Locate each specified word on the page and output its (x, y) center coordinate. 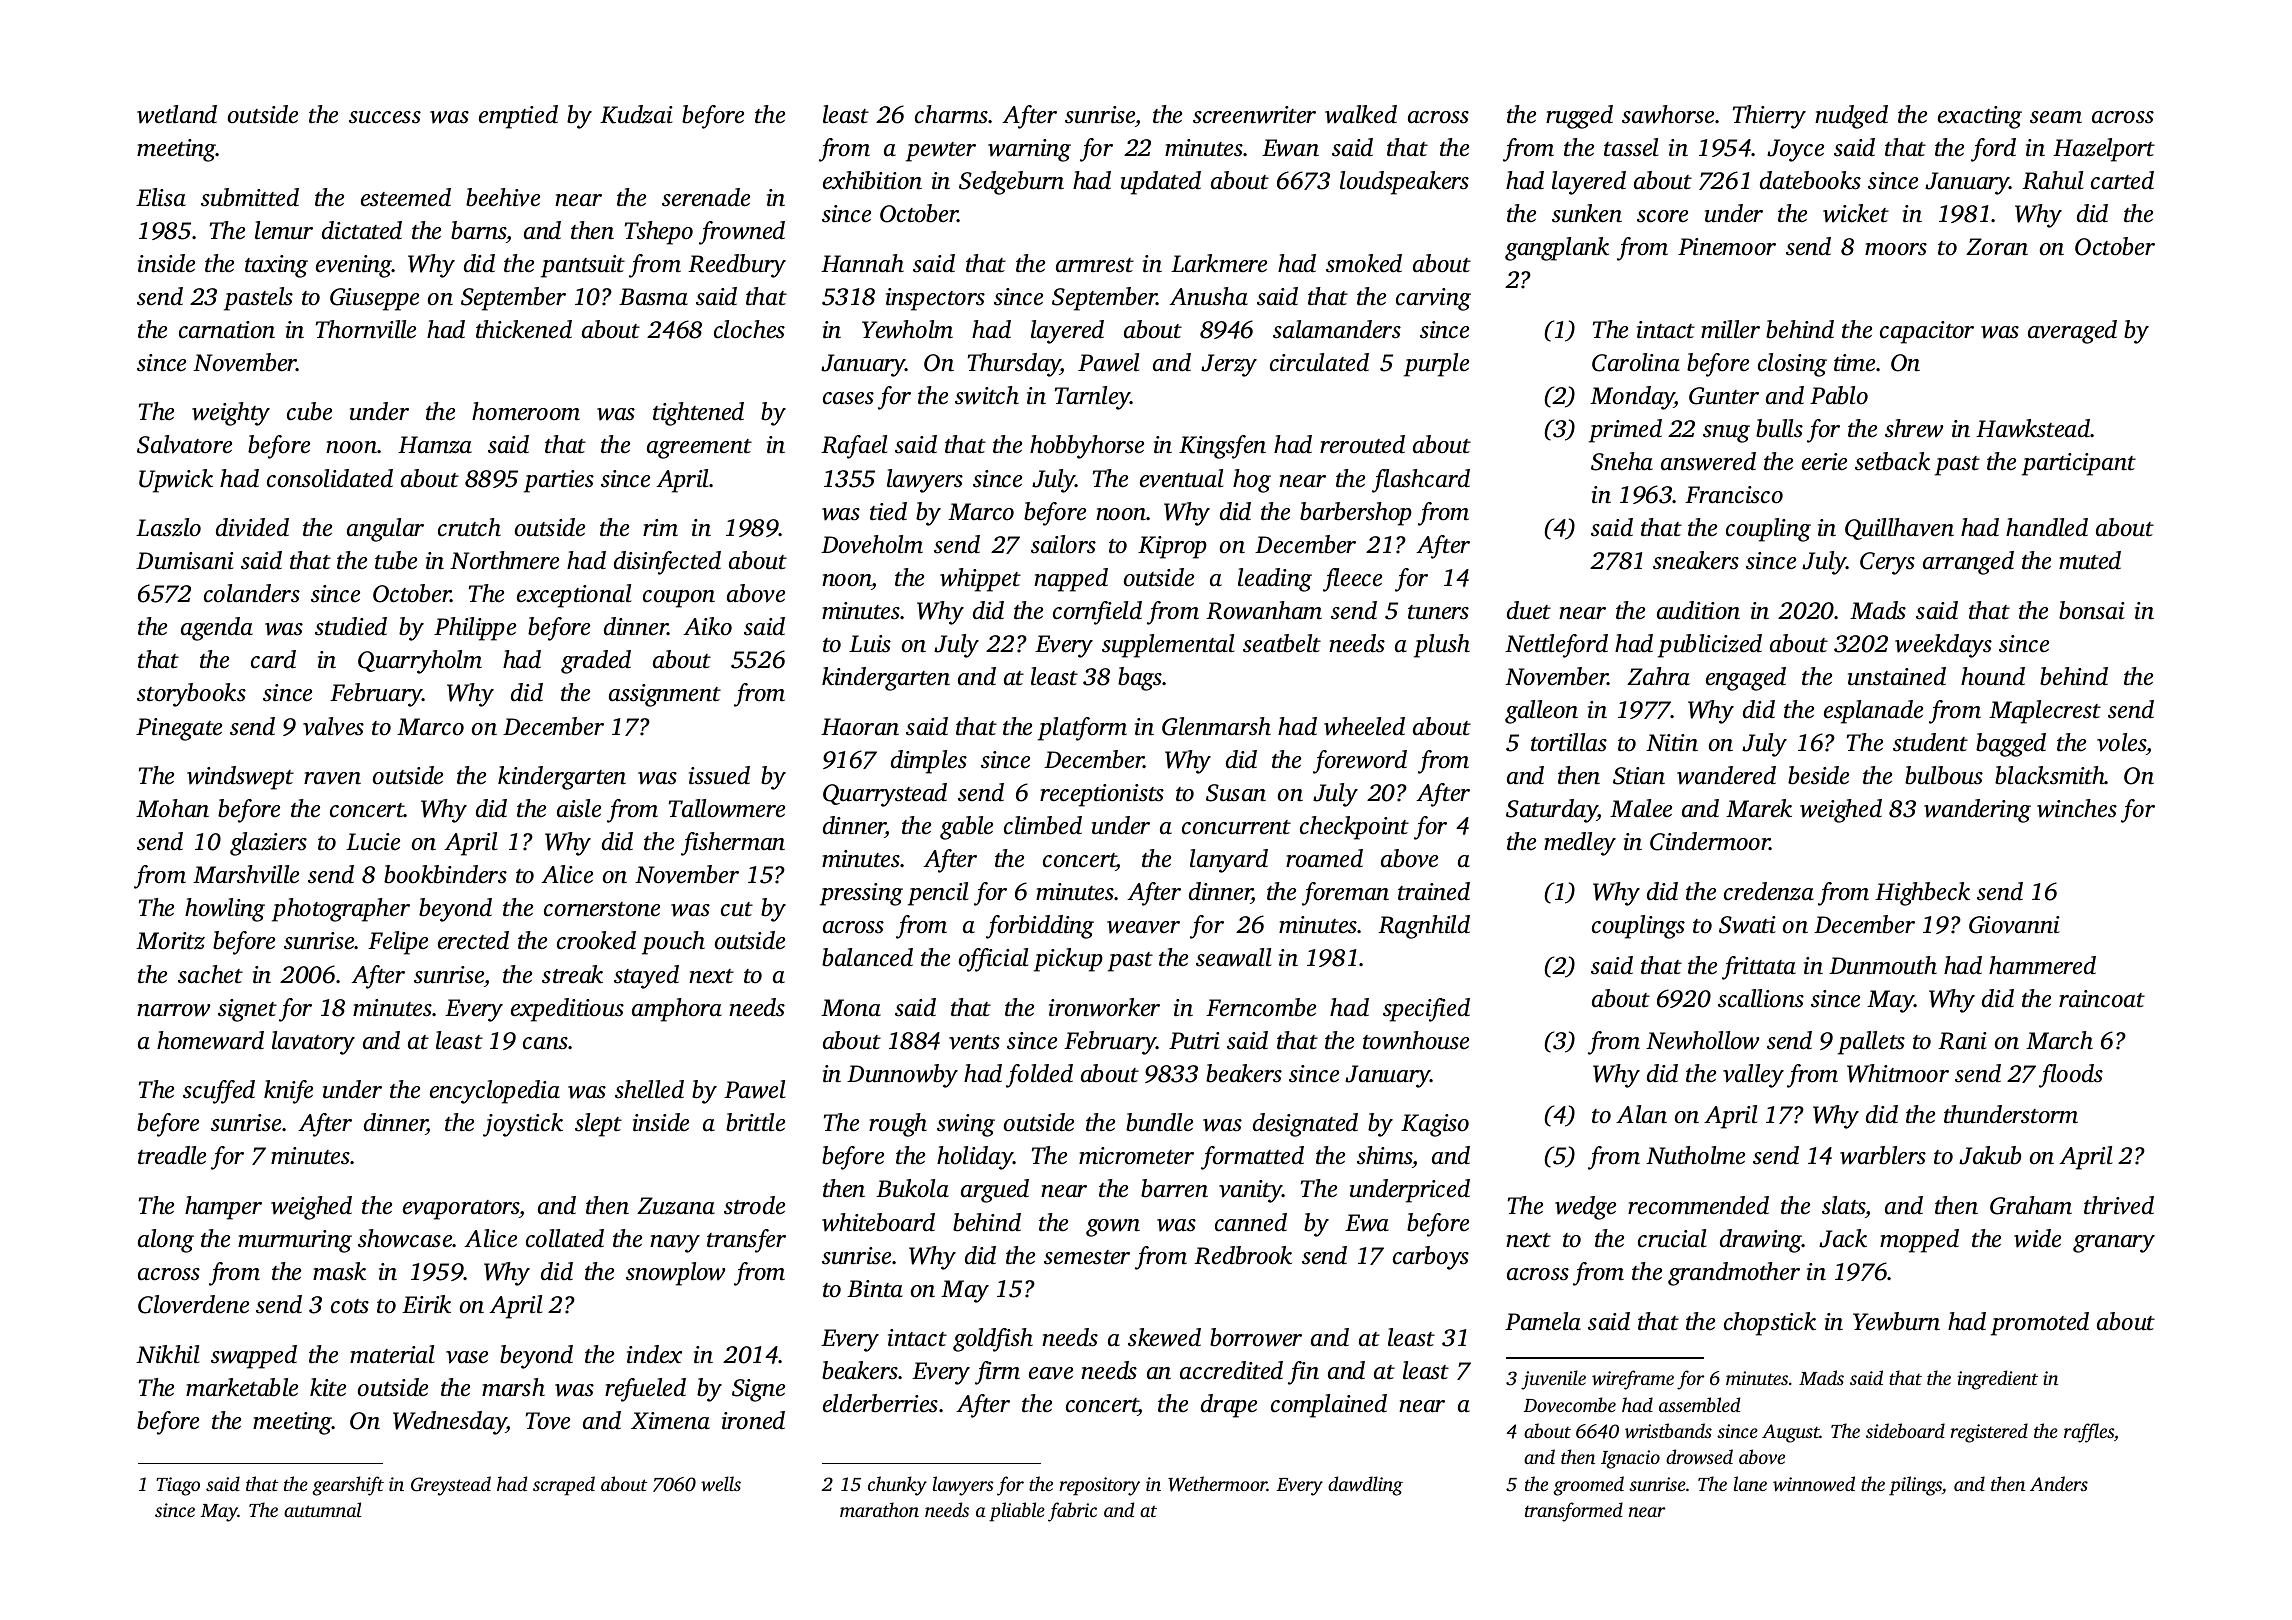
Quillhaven (1899, 529)
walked (1361, 114)
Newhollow (1703, 1040)
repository (1099, 1486)
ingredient (1997, 1380)
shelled (649, 1089)
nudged (1851, 117)
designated (1305, 1125)
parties (559, 481)
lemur (284, 230)
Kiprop (1172, 547)
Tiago (178, 1486)
